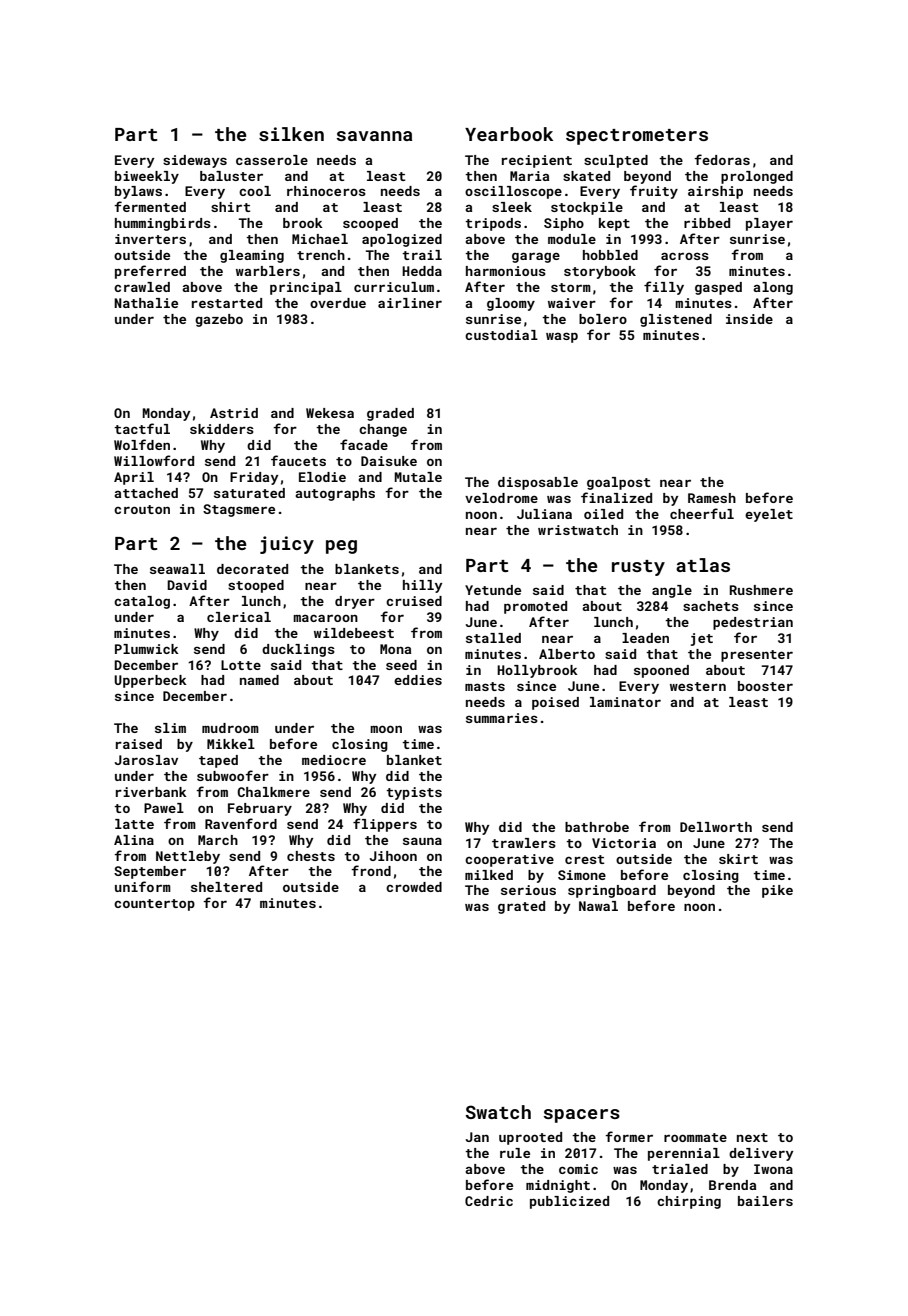  I want to click on goalpost, so click(618, 483).
